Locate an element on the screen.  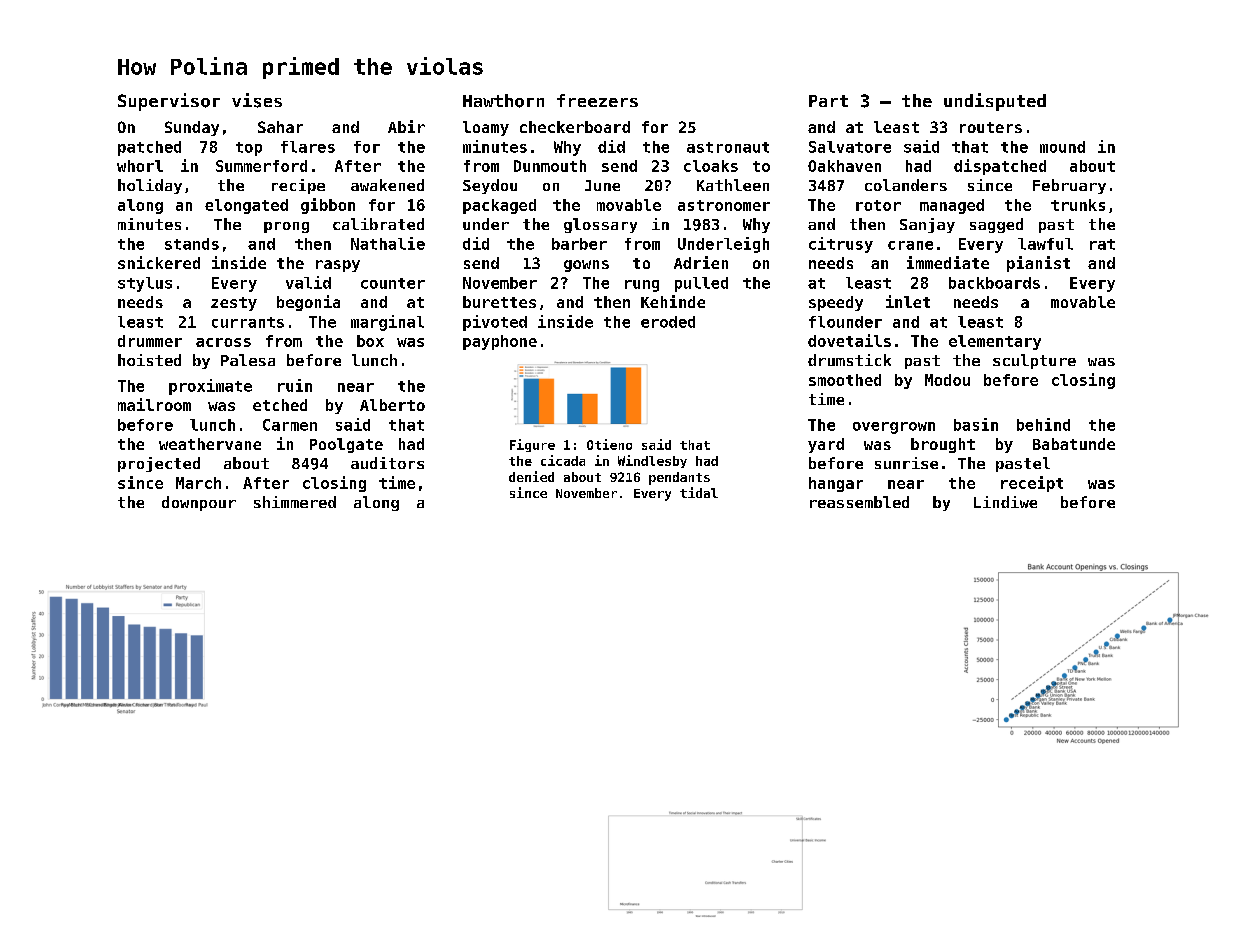
mailroom is located at coordinates (154, 404).
